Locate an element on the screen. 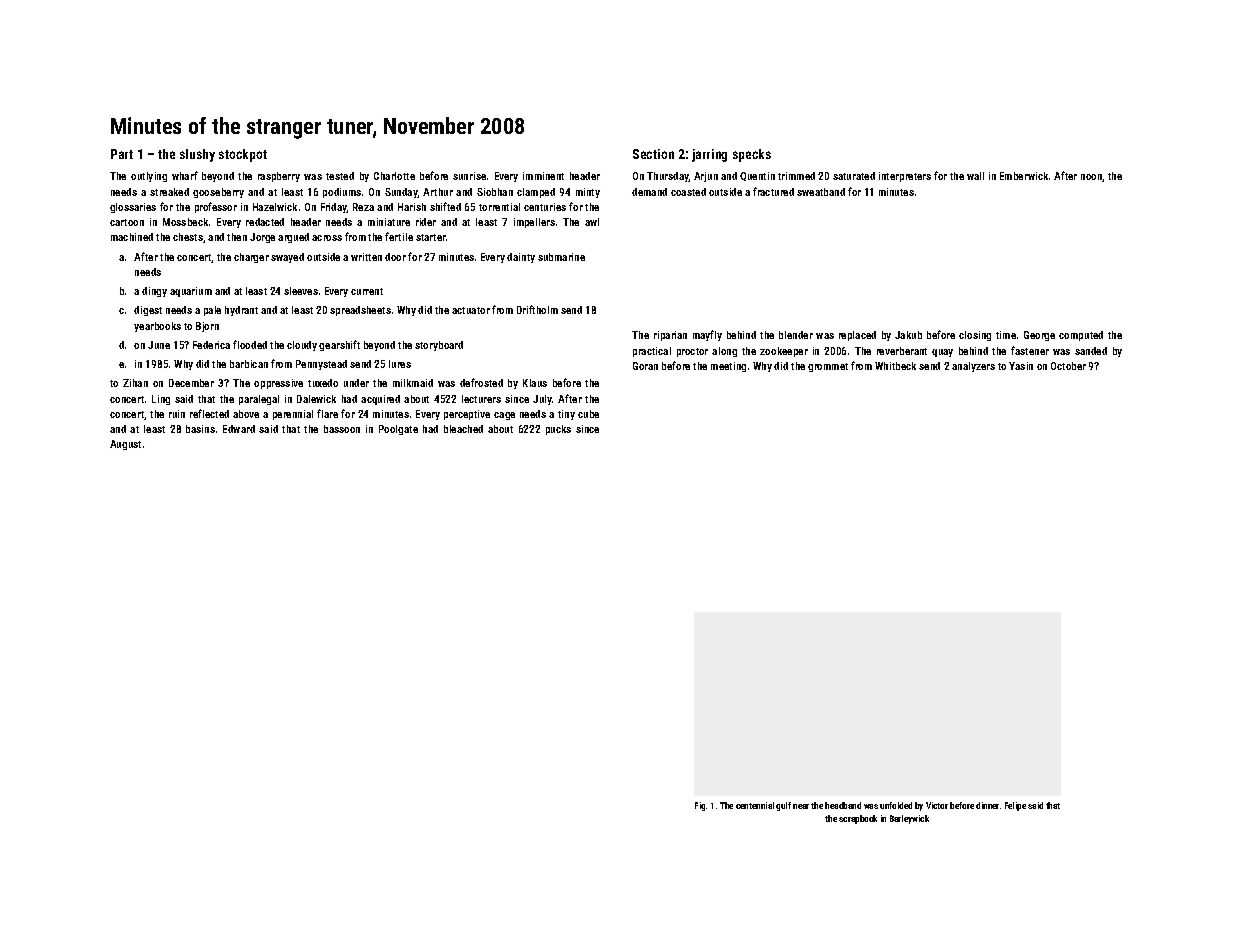 Image resolution: width=1233 pixels, height=952 pixels. analyzers is located at coordinates (973, 367).
